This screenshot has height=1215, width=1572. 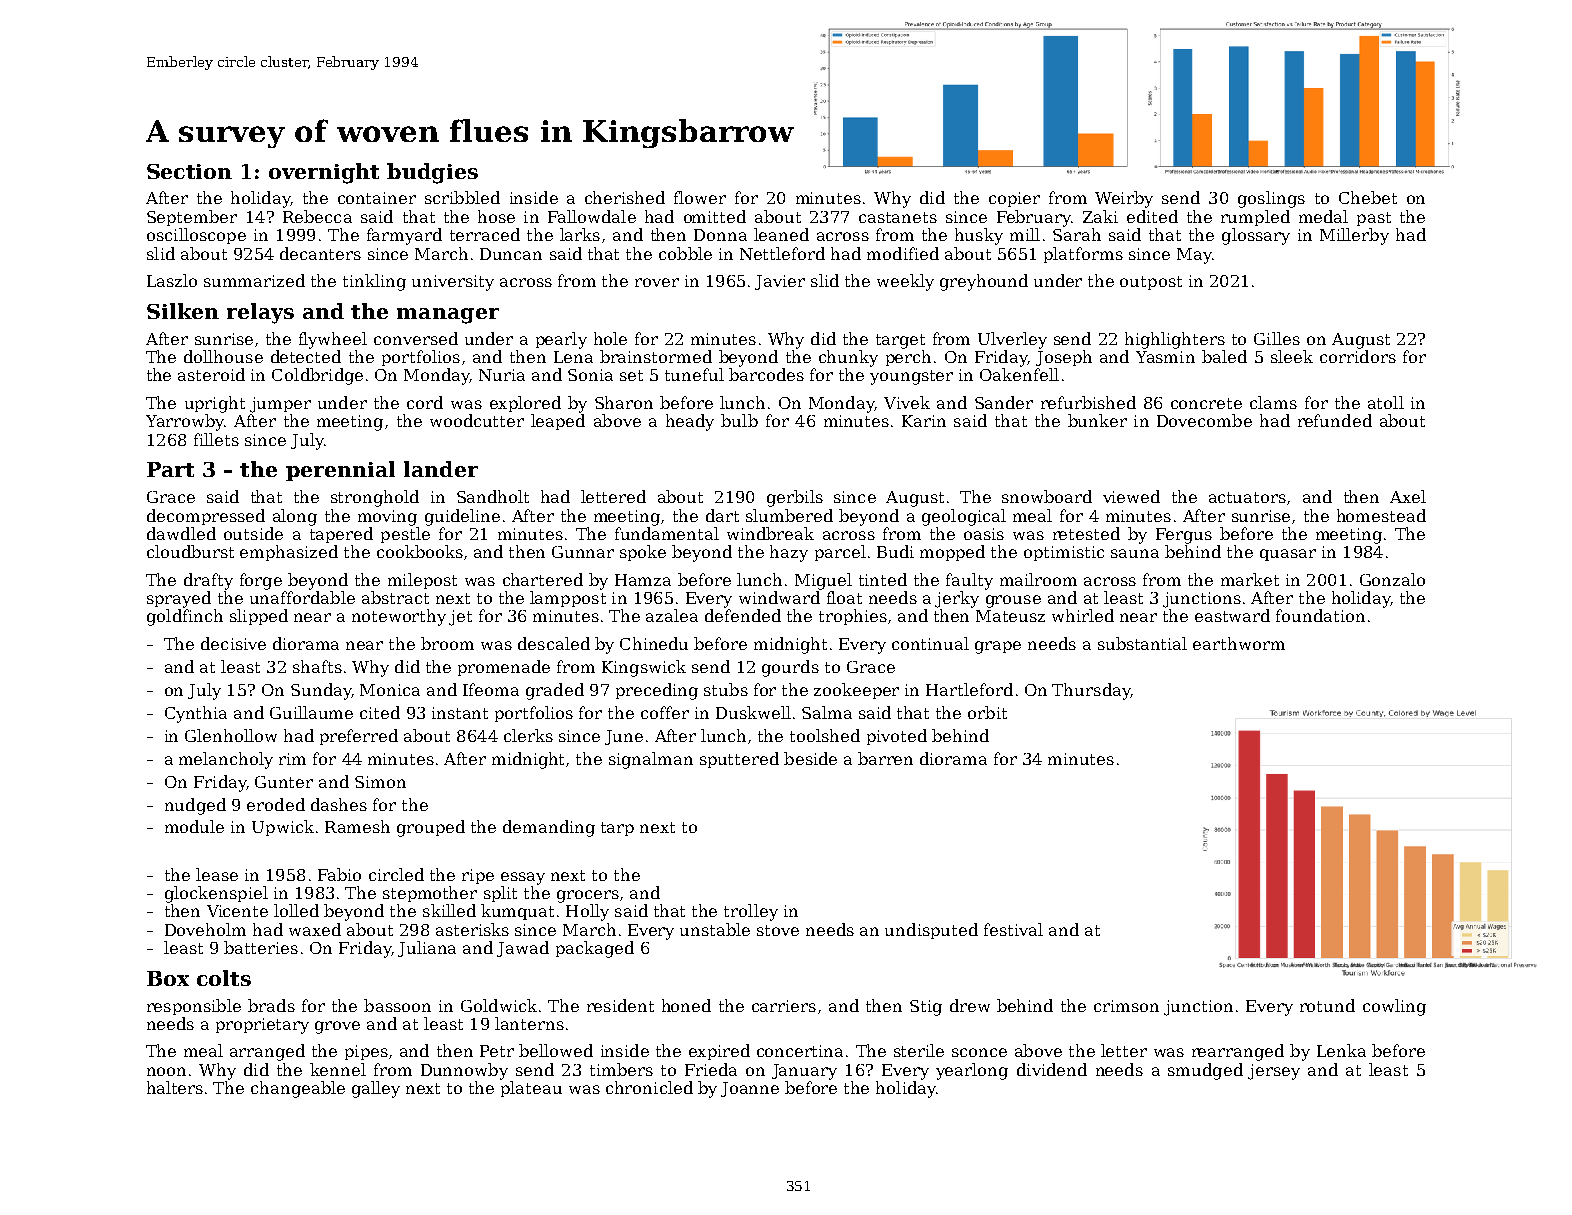 What do you see at coordinates (1151, 283) in the screenshot?
I see `outpost` at bounding box center [1151, 283].
